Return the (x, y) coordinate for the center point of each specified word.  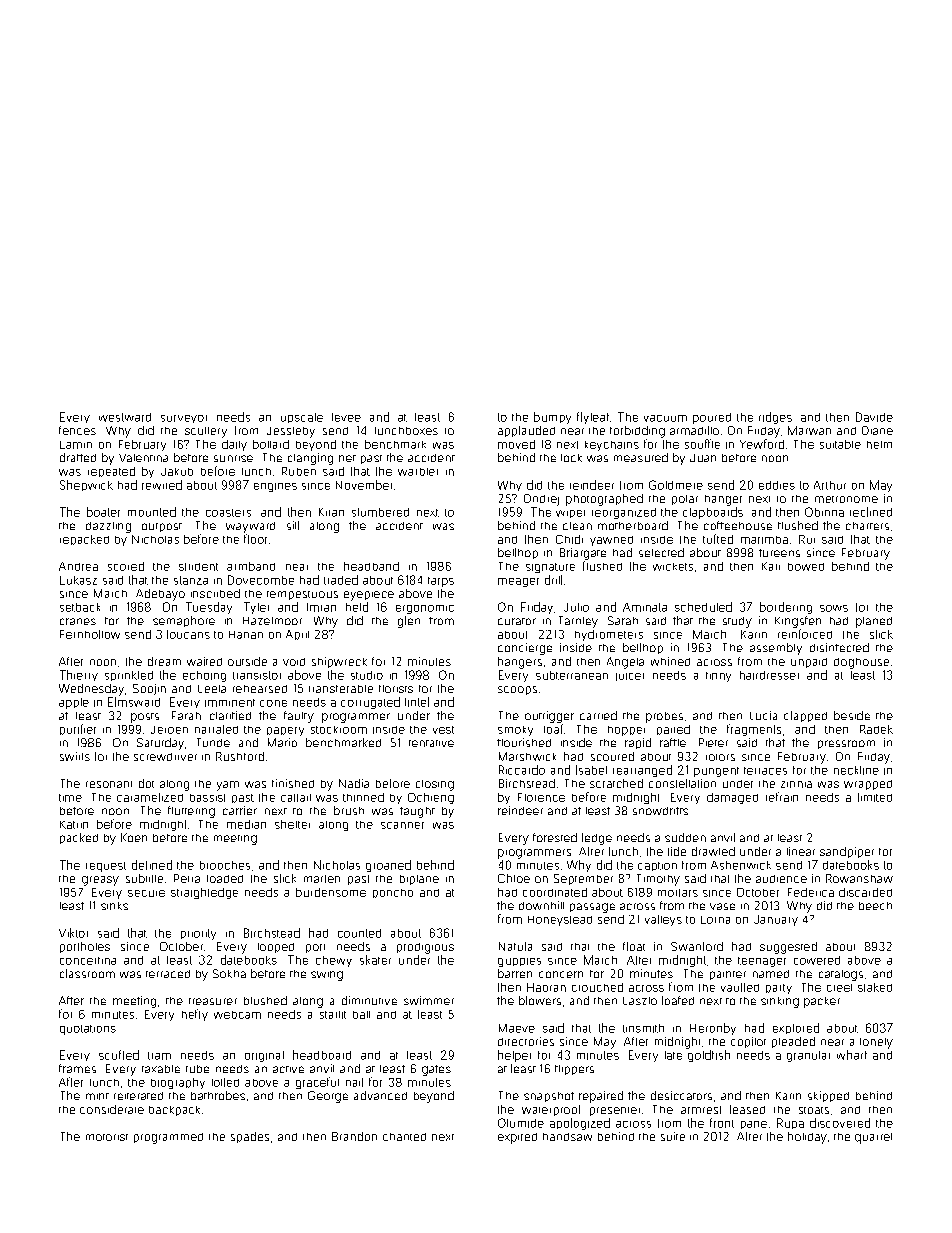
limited (875, 797)
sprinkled (129, 676)
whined (670, 661)
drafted (78, 457)
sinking (780, 1002)
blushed (265, 1000)
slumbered (380, 512)
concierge (525, 649)
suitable (840, 444)
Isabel (591, 770)
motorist (107, 1137)
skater (375, 960)
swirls (75, 756)
